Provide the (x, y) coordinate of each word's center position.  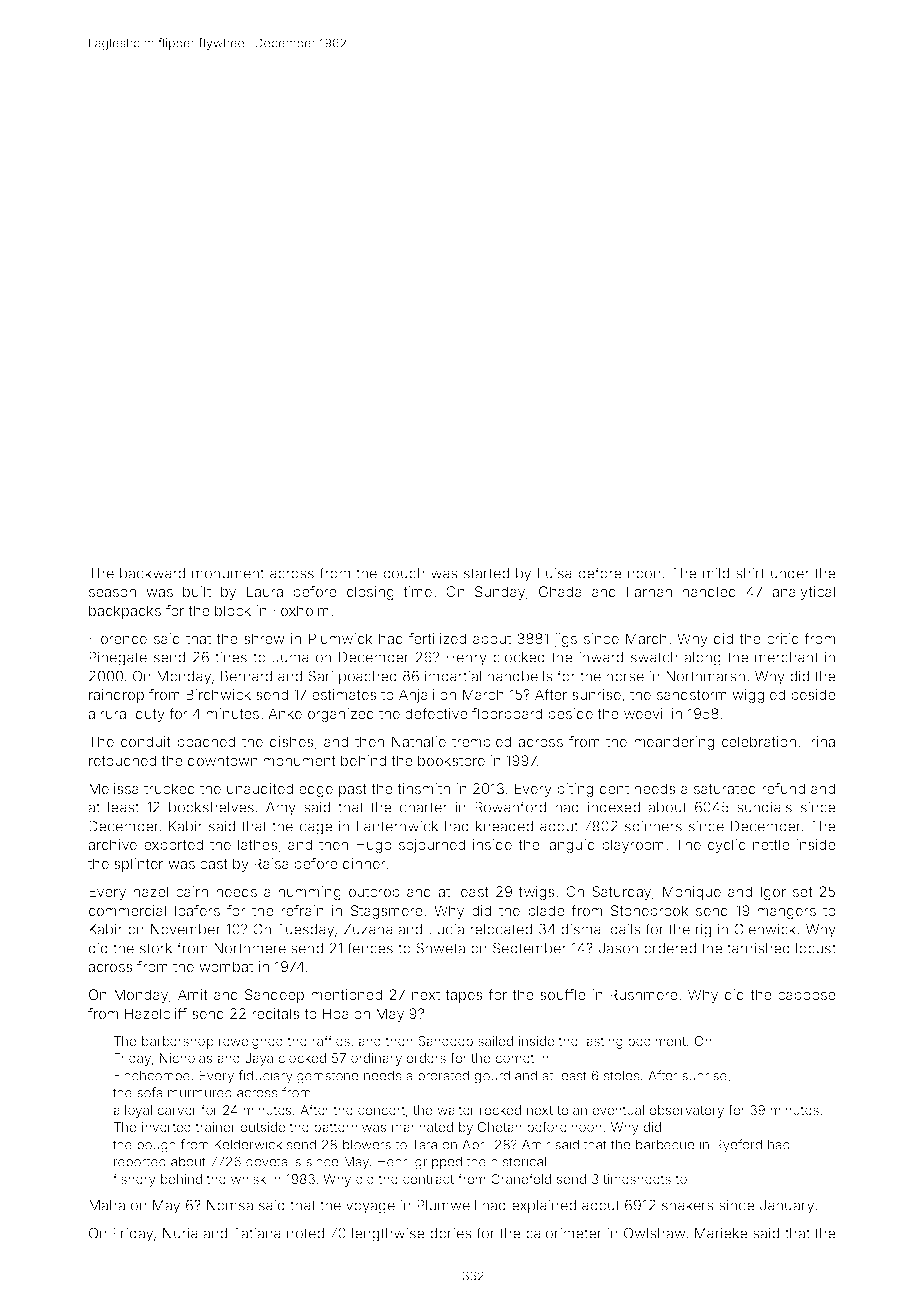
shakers (688, 1205)
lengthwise (388, 1234)
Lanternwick (398, 826)
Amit (193, 994)
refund (783, 788)
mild (716, 573)
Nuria (180, 1233)
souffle (563, 994)
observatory (686, 1111)
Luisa (555, 573)
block (233, 610)
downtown (223, 760)
